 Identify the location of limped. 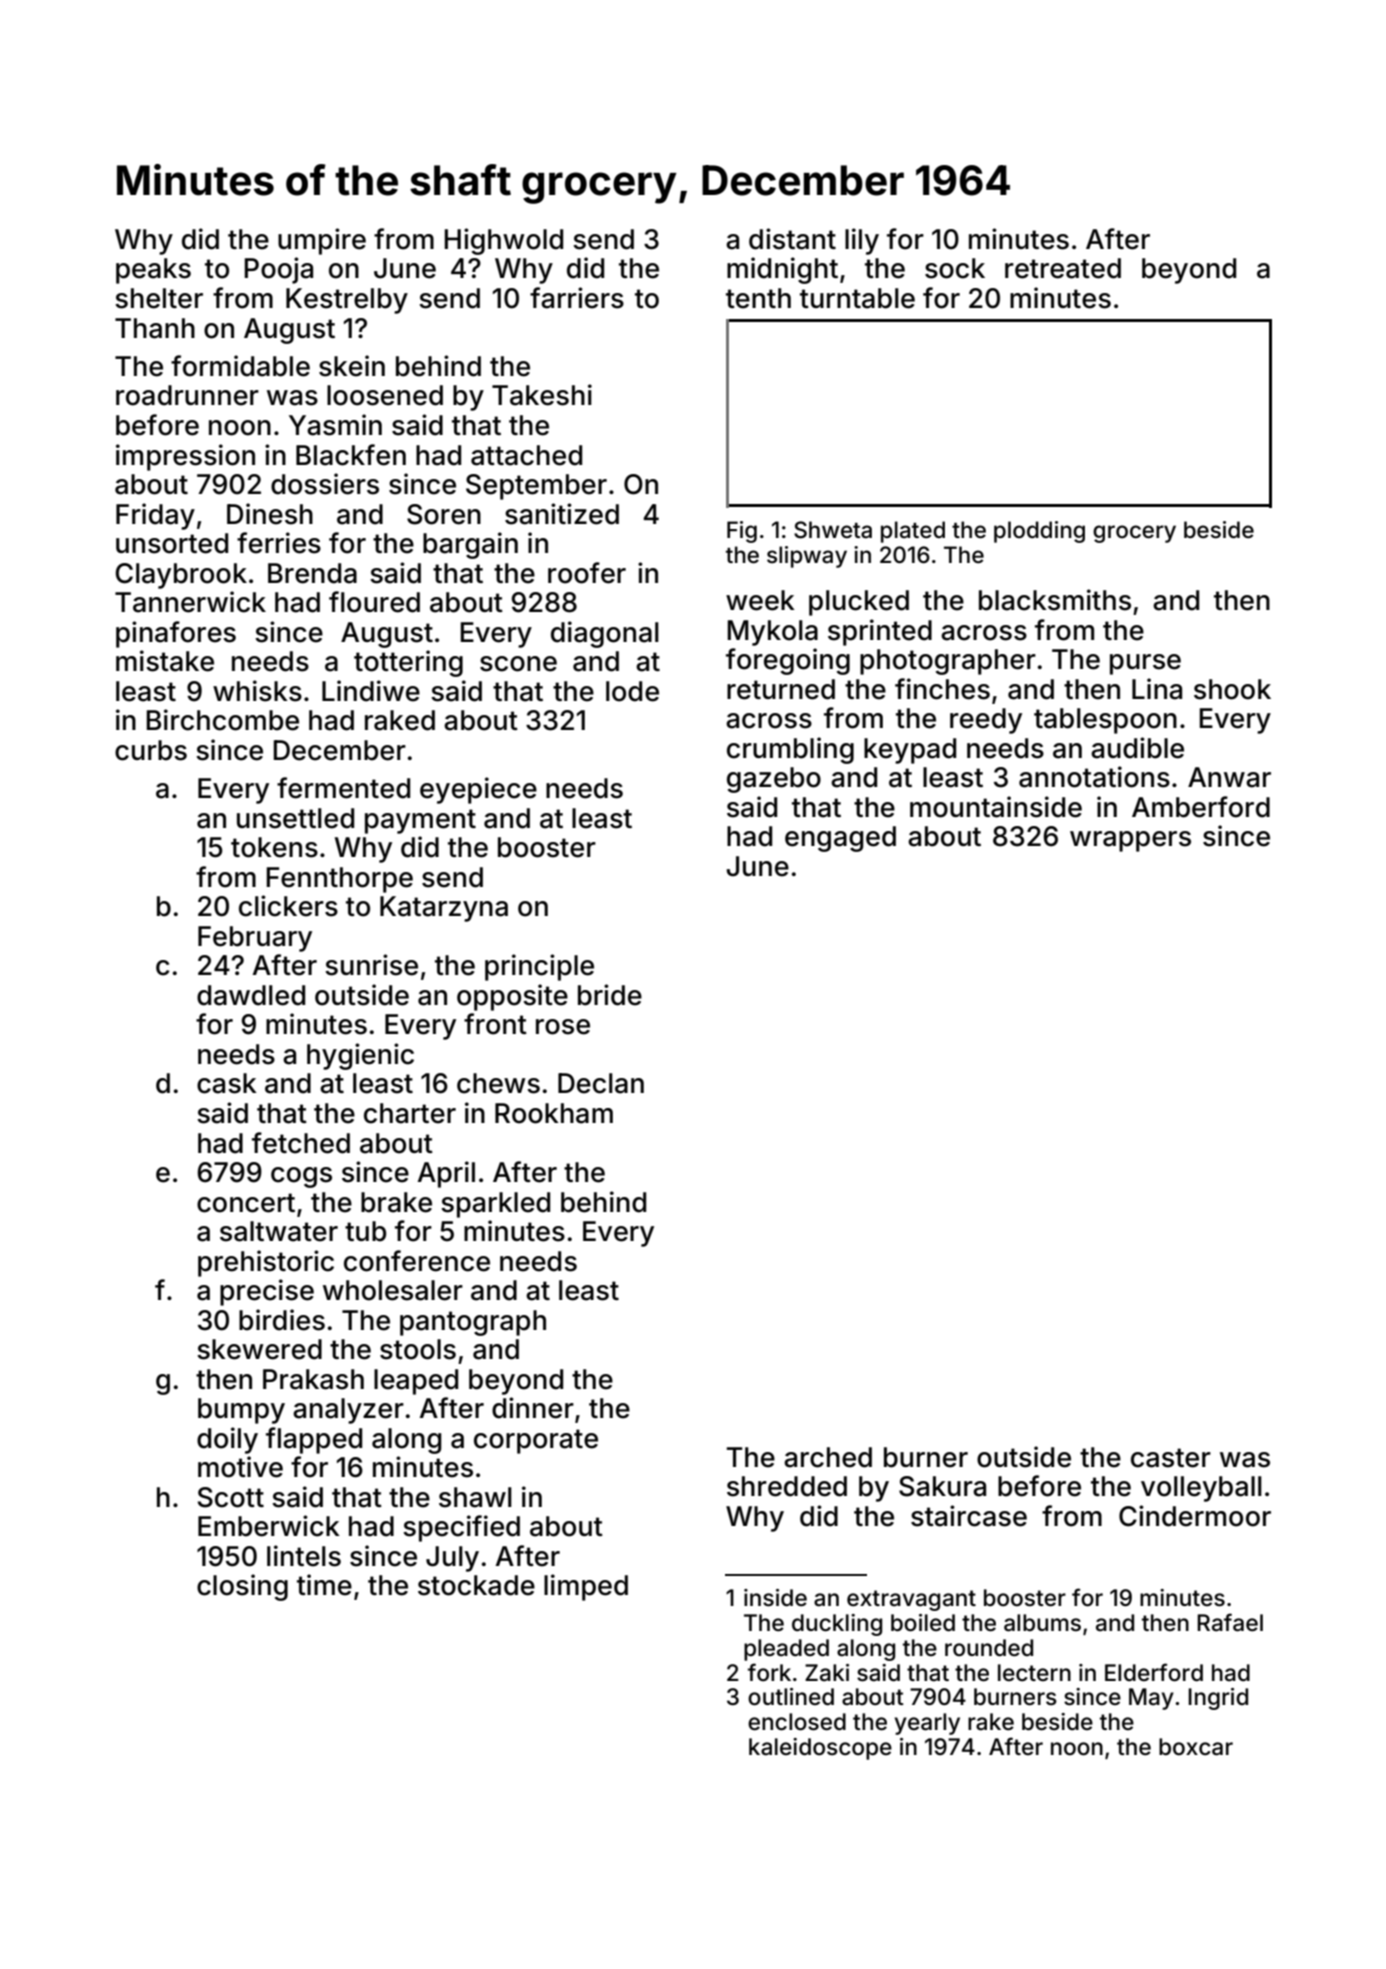
(586, 1587).
